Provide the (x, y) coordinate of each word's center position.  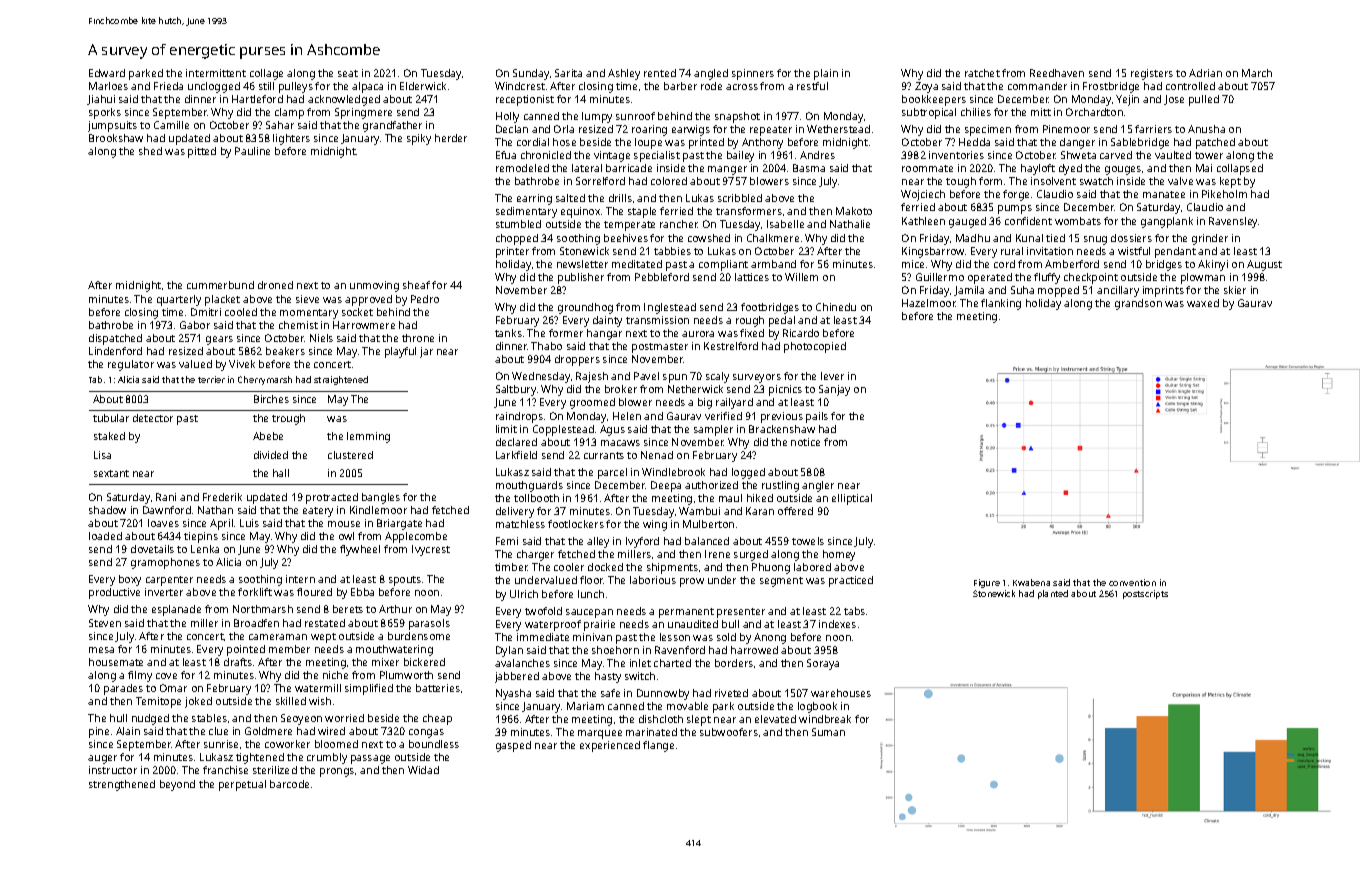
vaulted (1173, 155)
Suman (828, 732)
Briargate (399, 524)
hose (564, 142)
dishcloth (661, 719)
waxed (1203, 303)
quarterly (179, 300)
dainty (607, 321)
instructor (113, 770)
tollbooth (536, 498)
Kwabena (1031, 582)
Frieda (168, 86)
